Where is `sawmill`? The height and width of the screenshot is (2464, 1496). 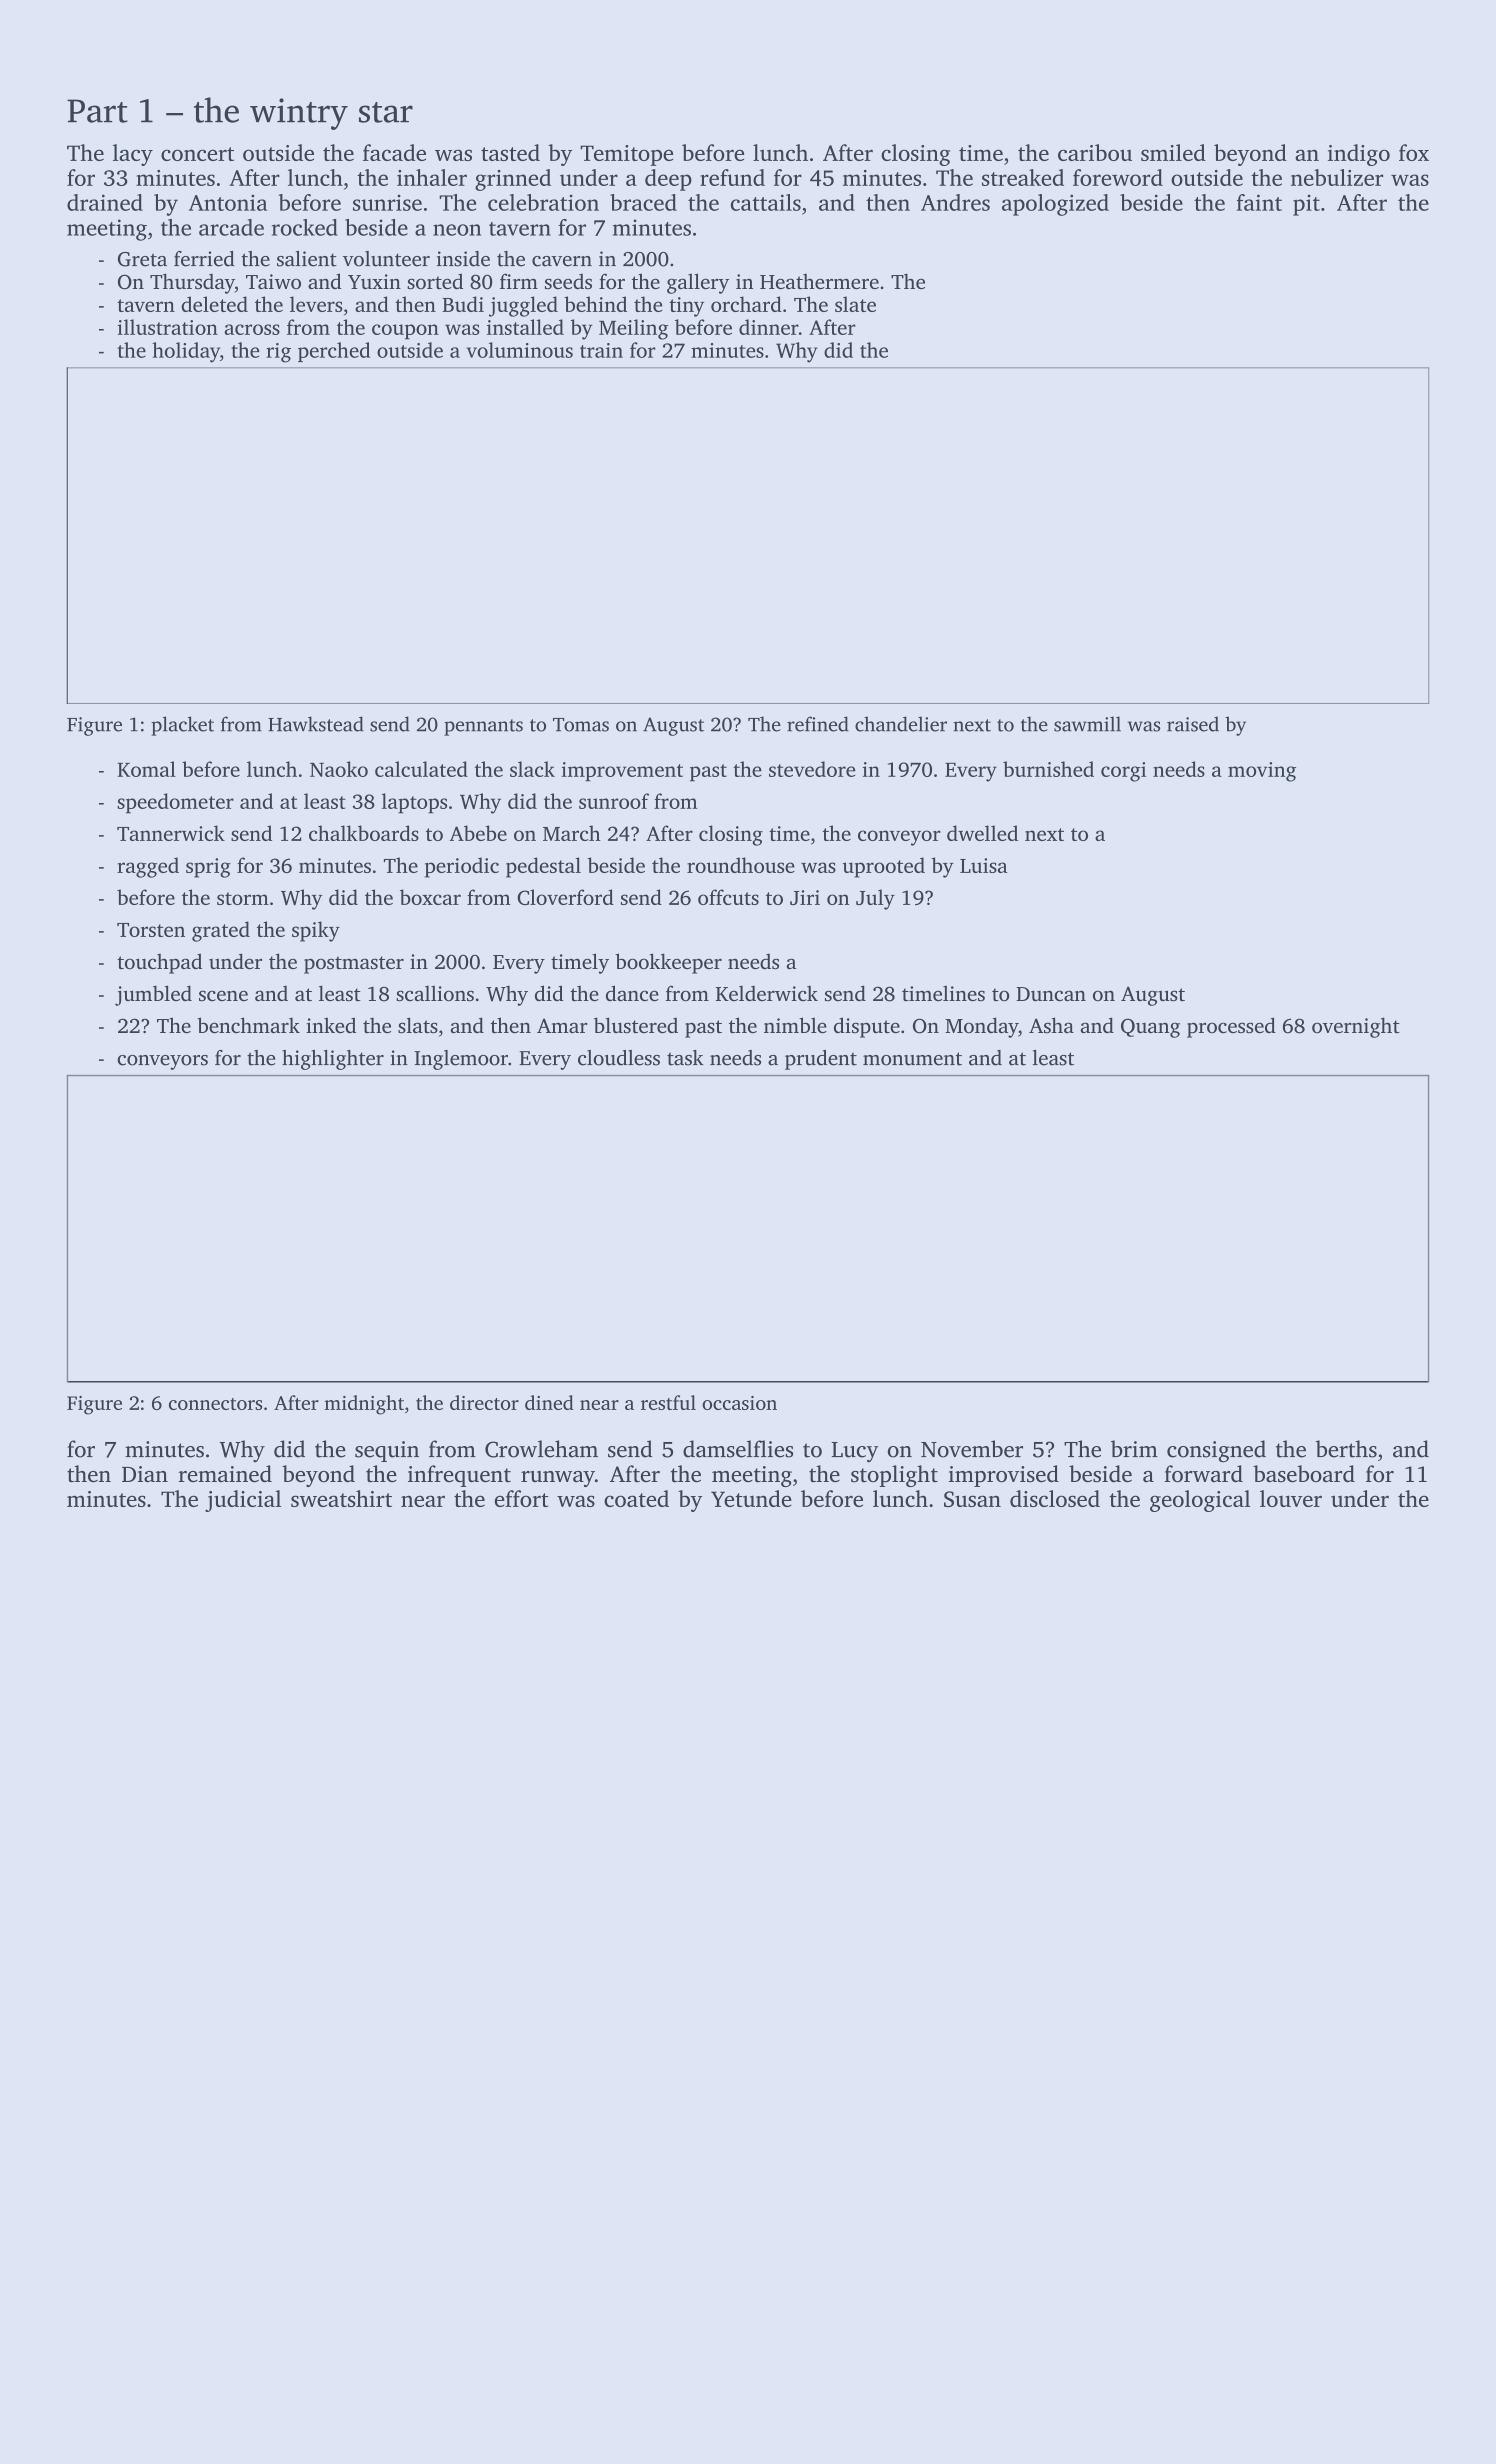
sawmill is located at coordinates (1087, 724).
